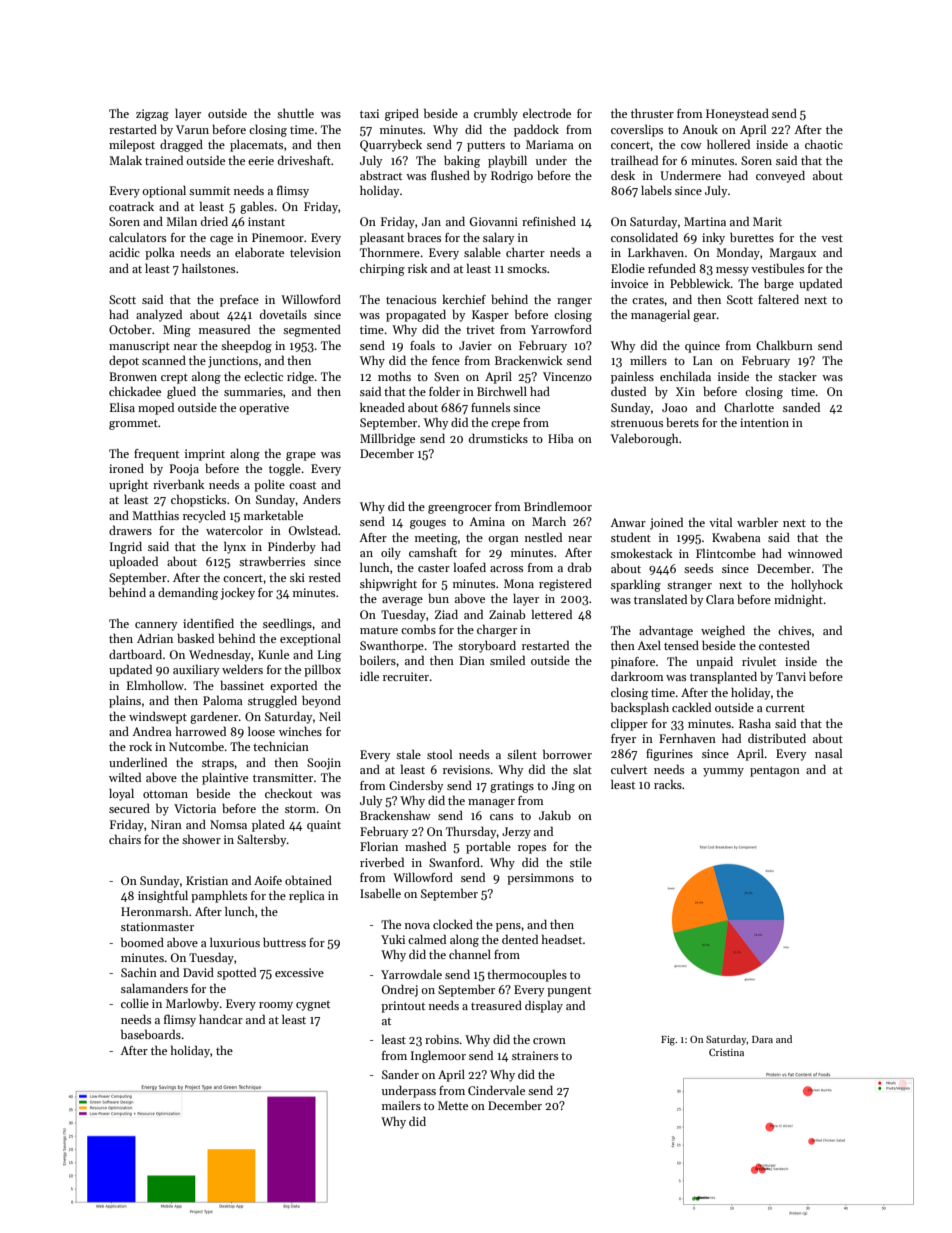  Describe the element at coordinates (228, 824) in the screenshot. I see `Nomsa` at that location.
